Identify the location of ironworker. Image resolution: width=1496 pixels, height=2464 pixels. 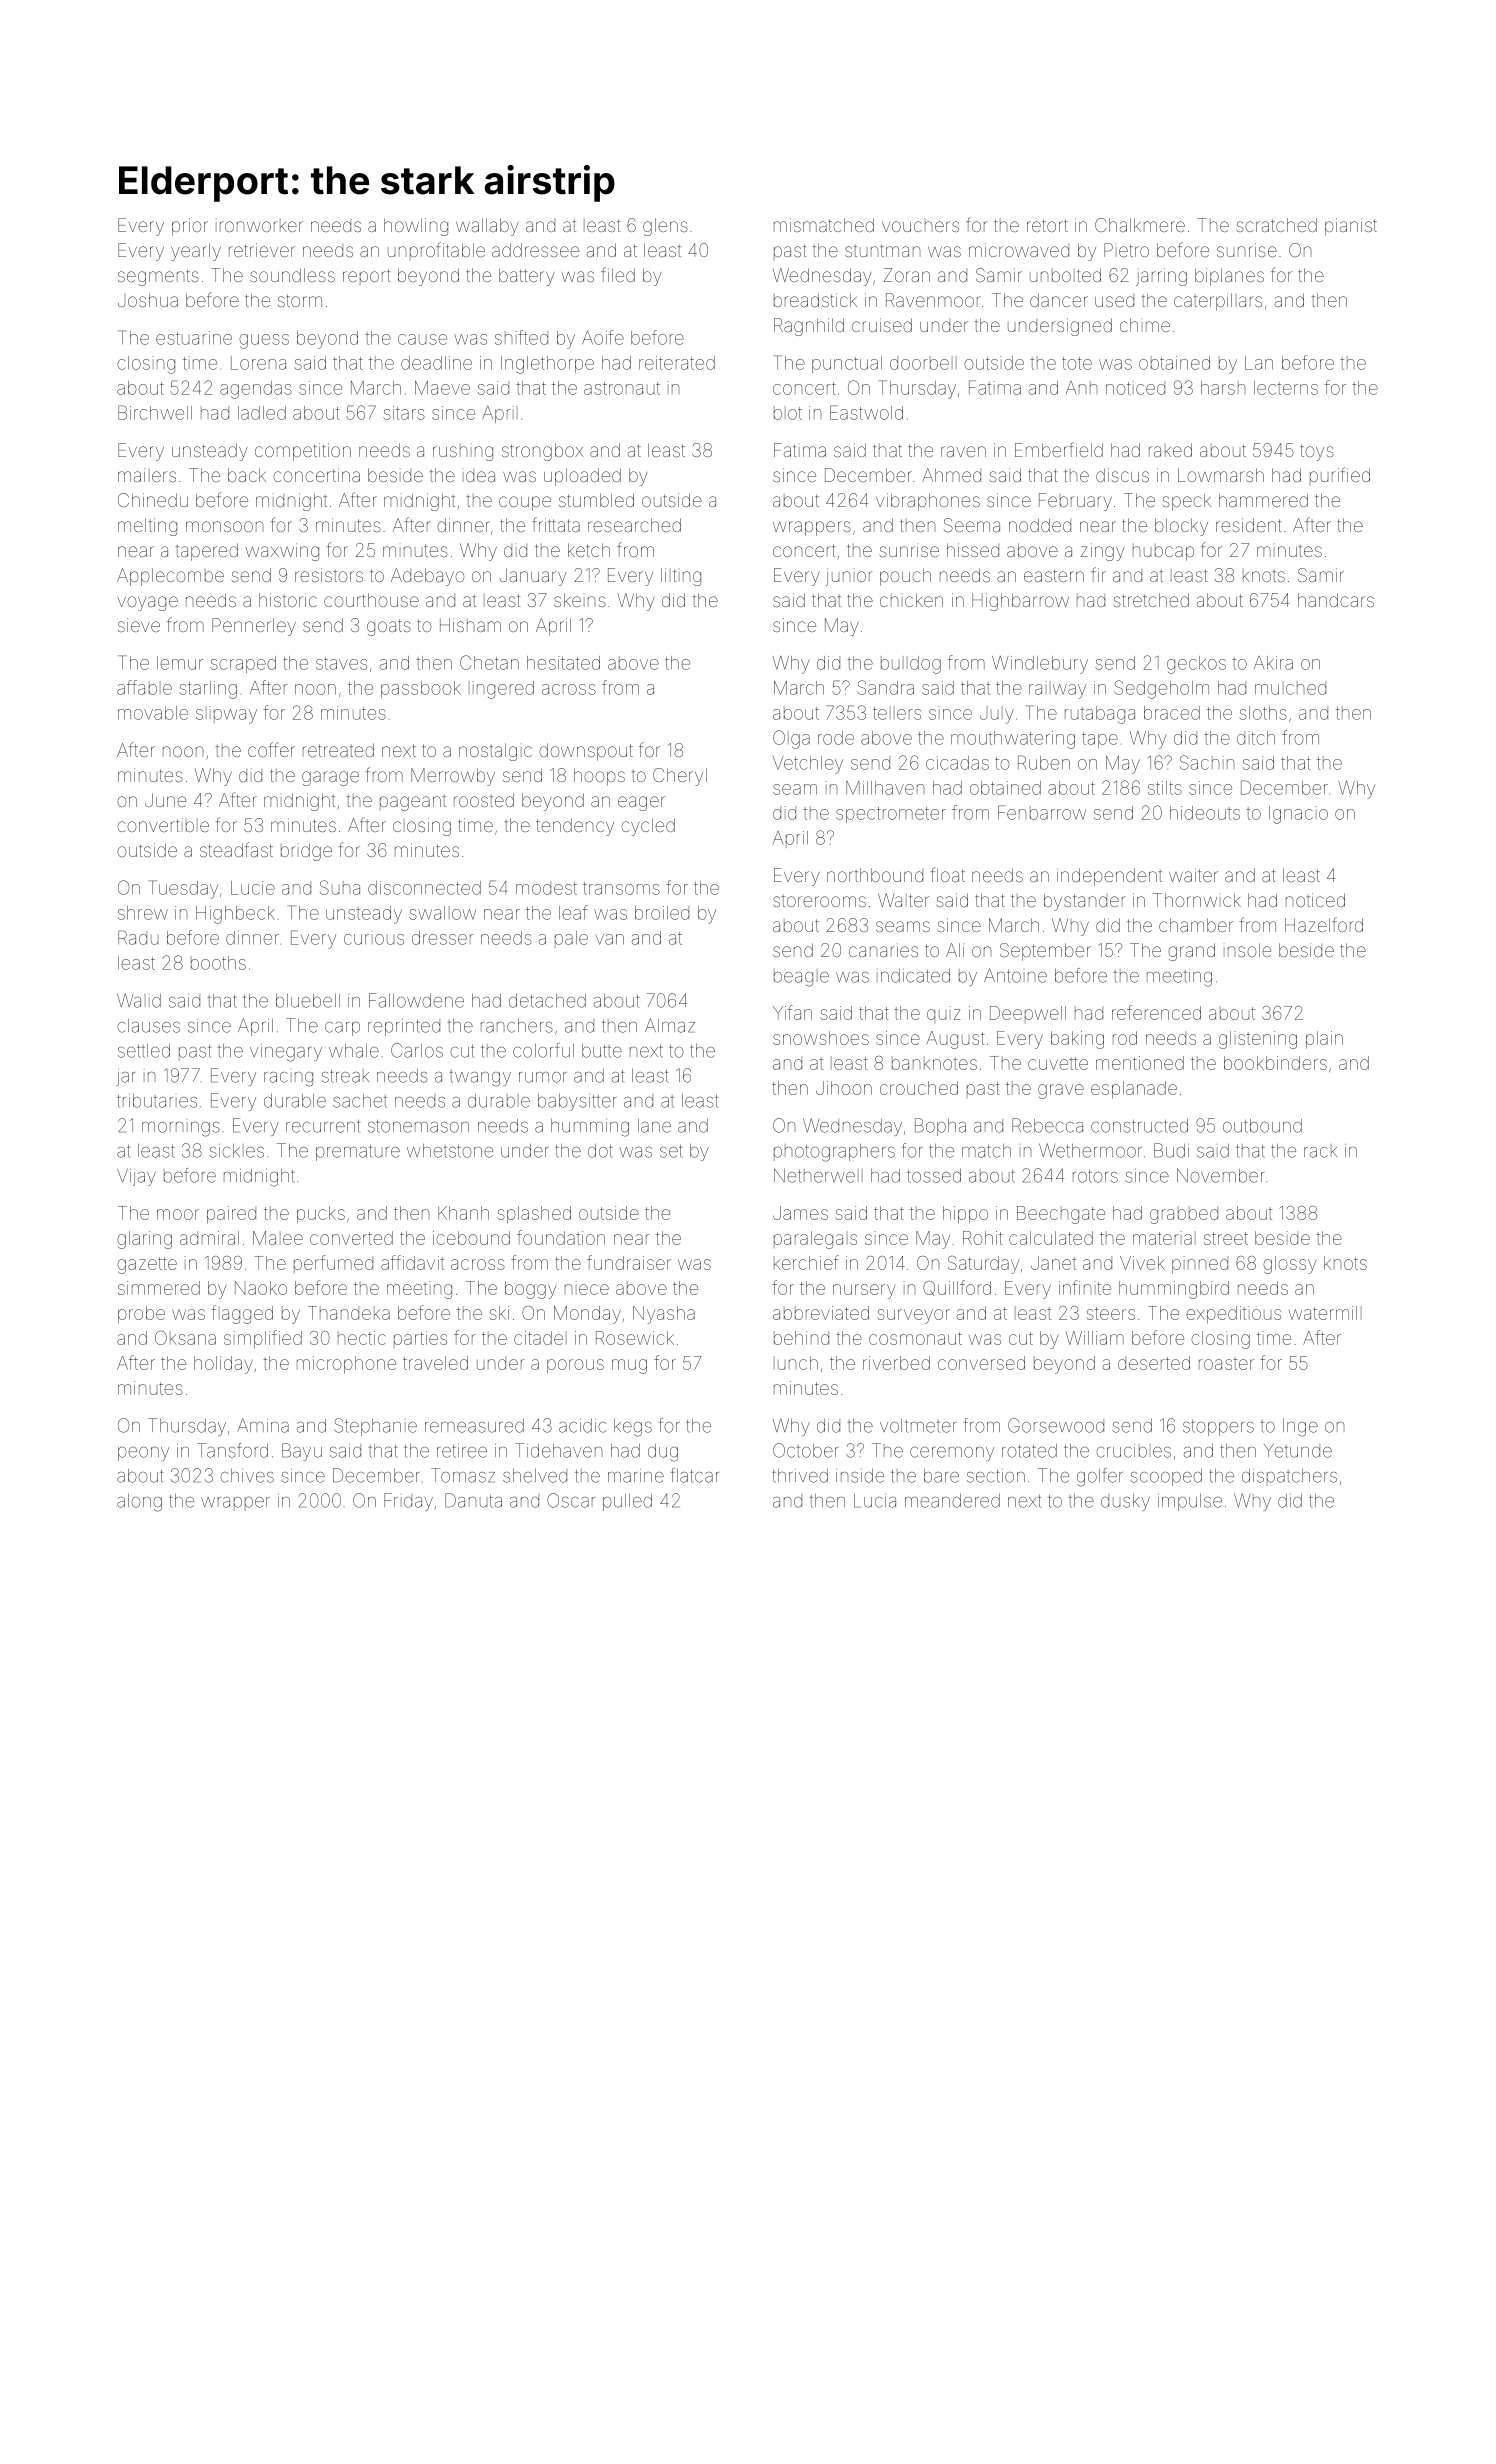
(259, 225).
